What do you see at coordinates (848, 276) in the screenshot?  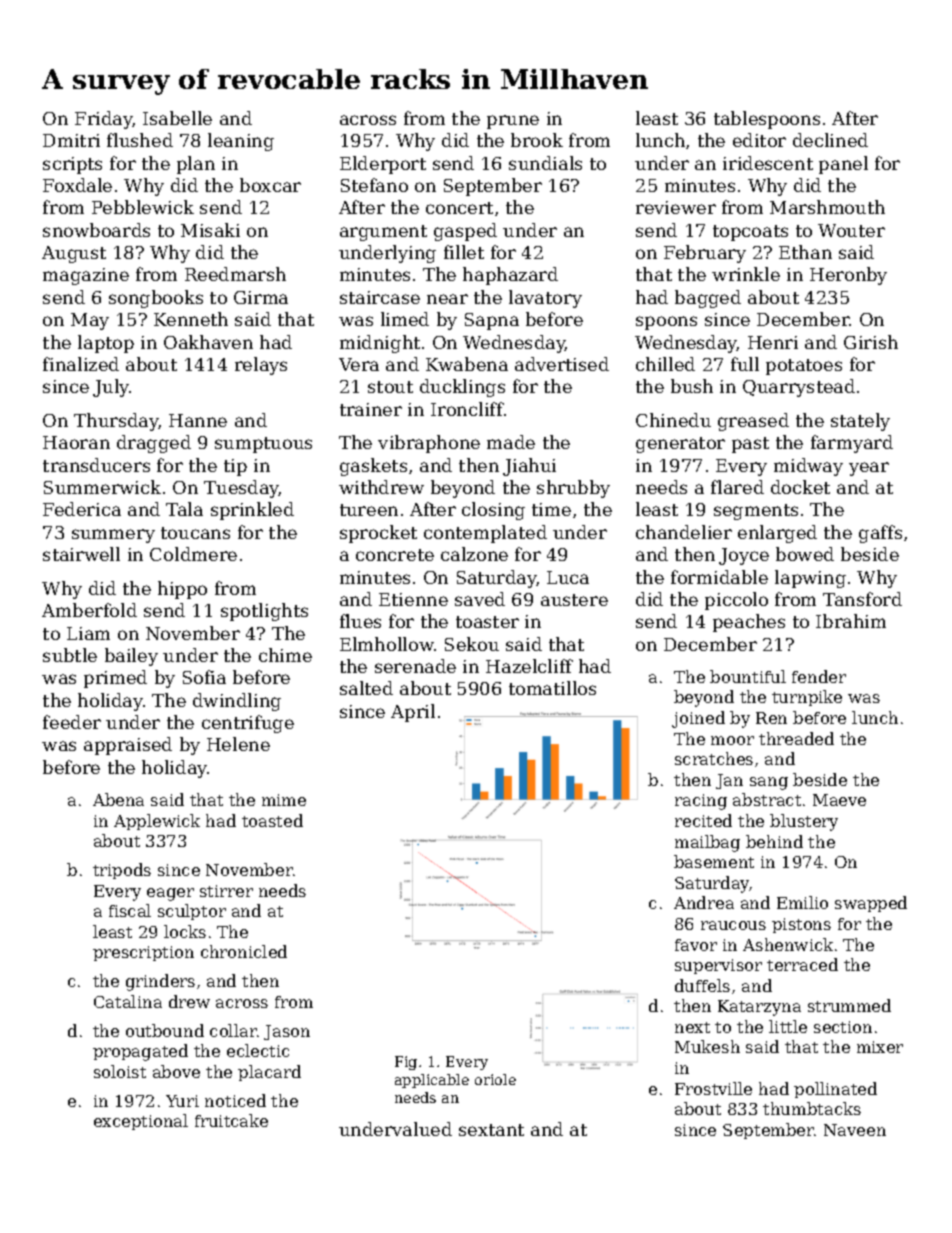 I see `Heronby` at bounding box center [848, 276].
